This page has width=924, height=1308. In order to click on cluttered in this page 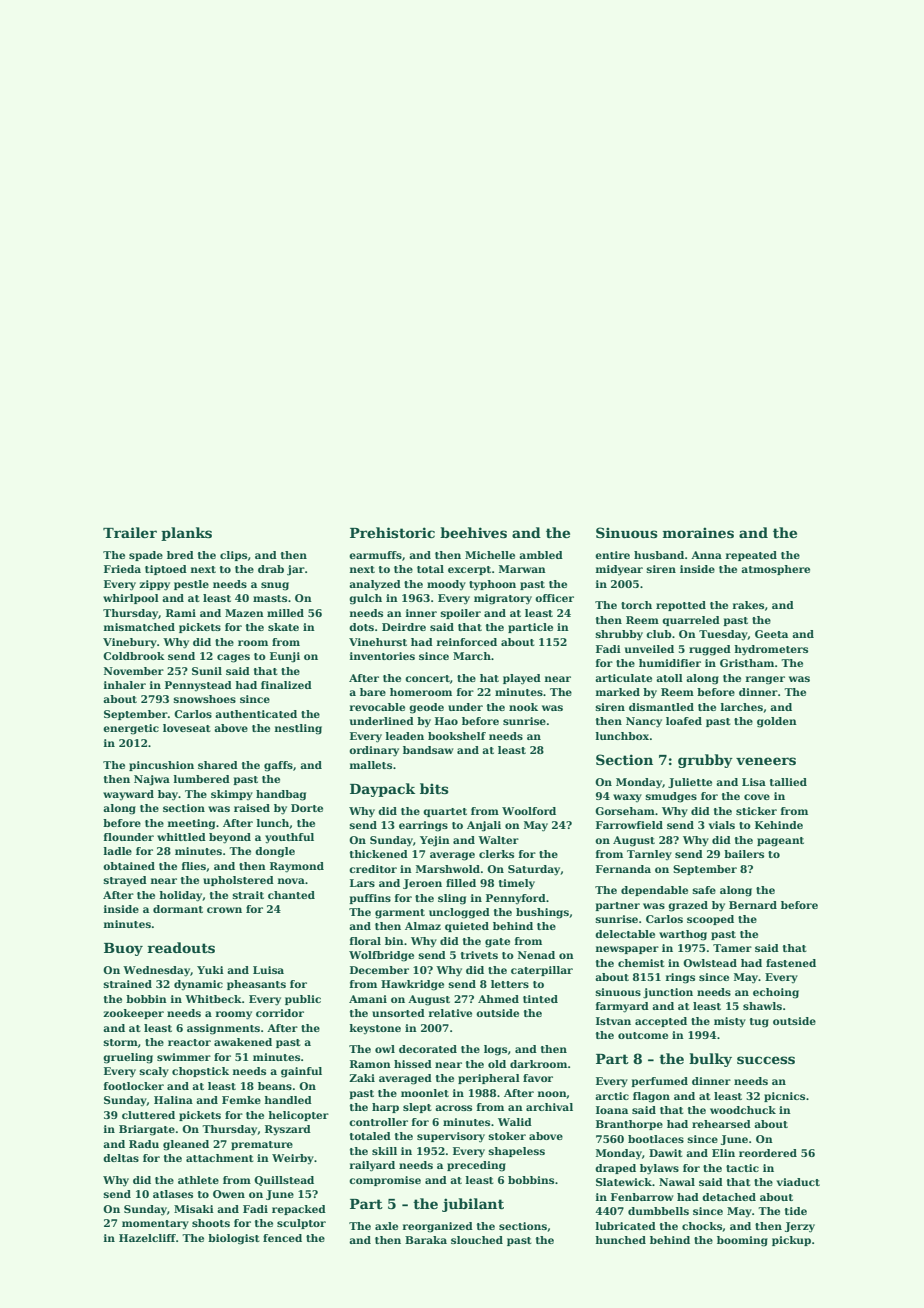, I will do `click(148, 1115)`.
